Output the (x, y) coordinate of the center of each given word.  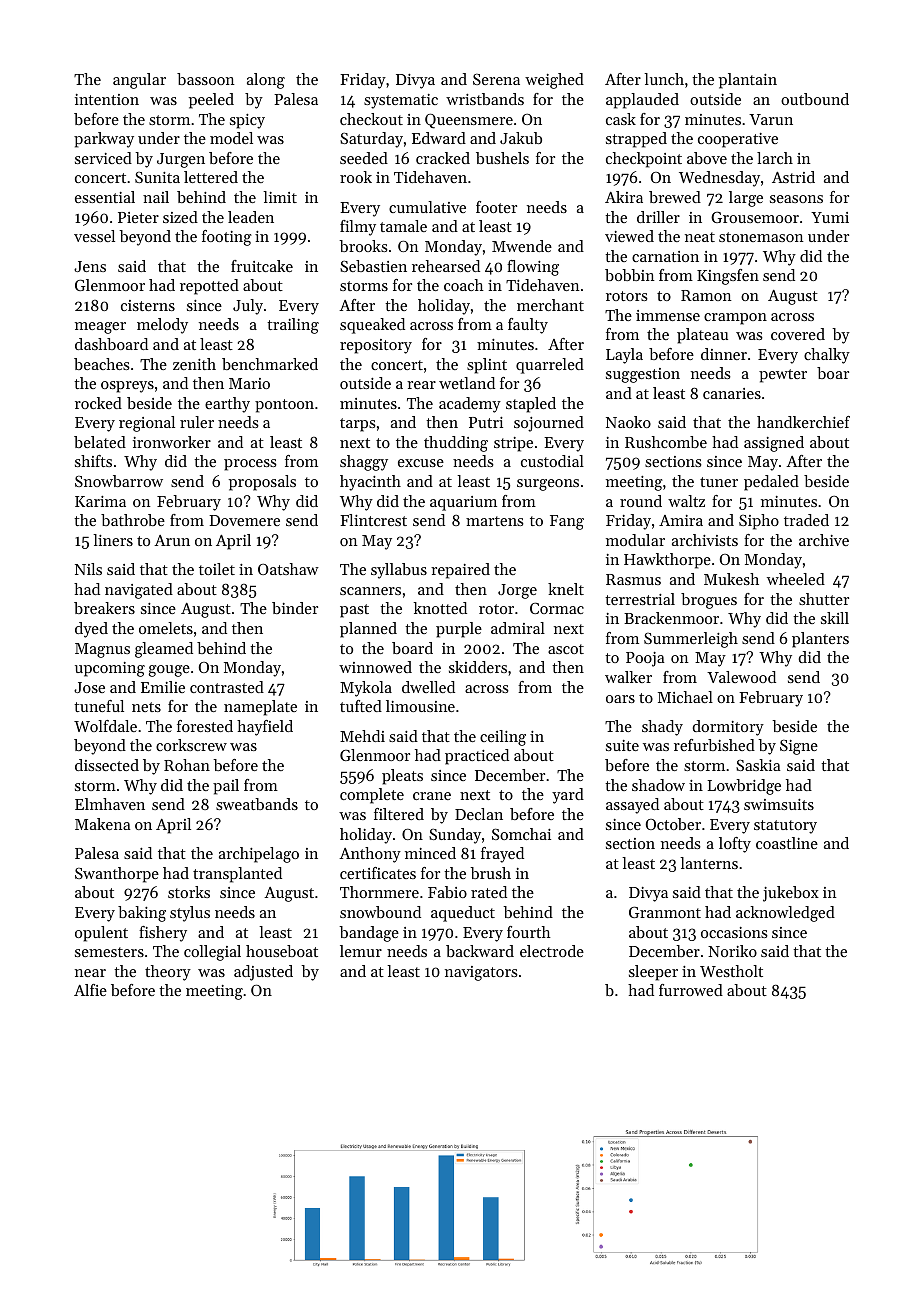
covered (798, 334)
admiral (518, 628)
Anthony (370, 855)
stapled (531, 405)
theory (168, 973)
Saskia (758, 765)
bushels (502, 158)
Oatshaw (288, 569)
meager (100, 328)
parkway (104, 140)
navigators (481, 973)
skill (835, 618)
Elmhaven (110, 804)
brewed (675, 197)
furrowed (691, 990)
